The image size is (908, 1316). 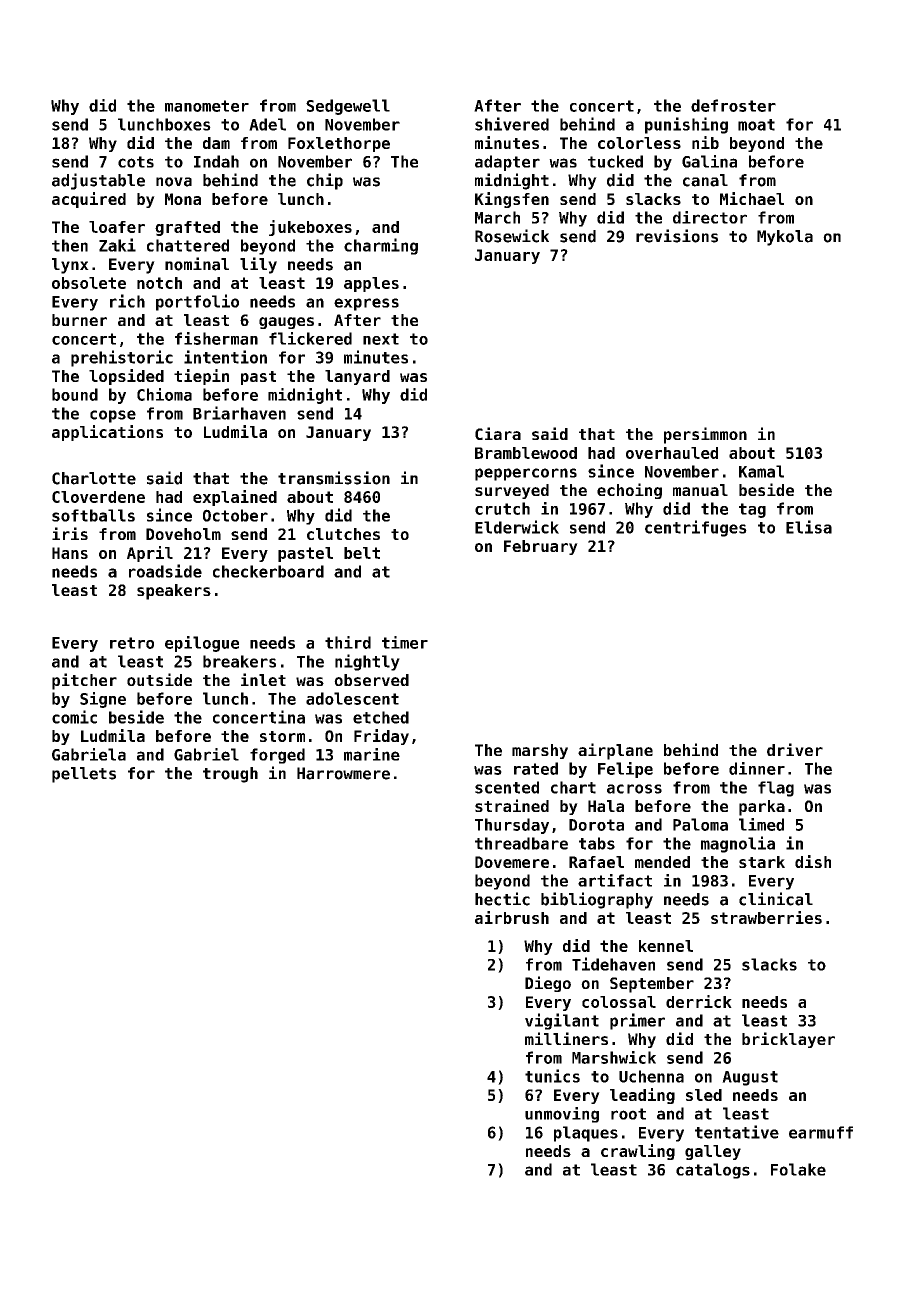 What do you see at coordinates (216, 161) in the screenshot?
I see `Indah` at bounding box center [216, 161].
